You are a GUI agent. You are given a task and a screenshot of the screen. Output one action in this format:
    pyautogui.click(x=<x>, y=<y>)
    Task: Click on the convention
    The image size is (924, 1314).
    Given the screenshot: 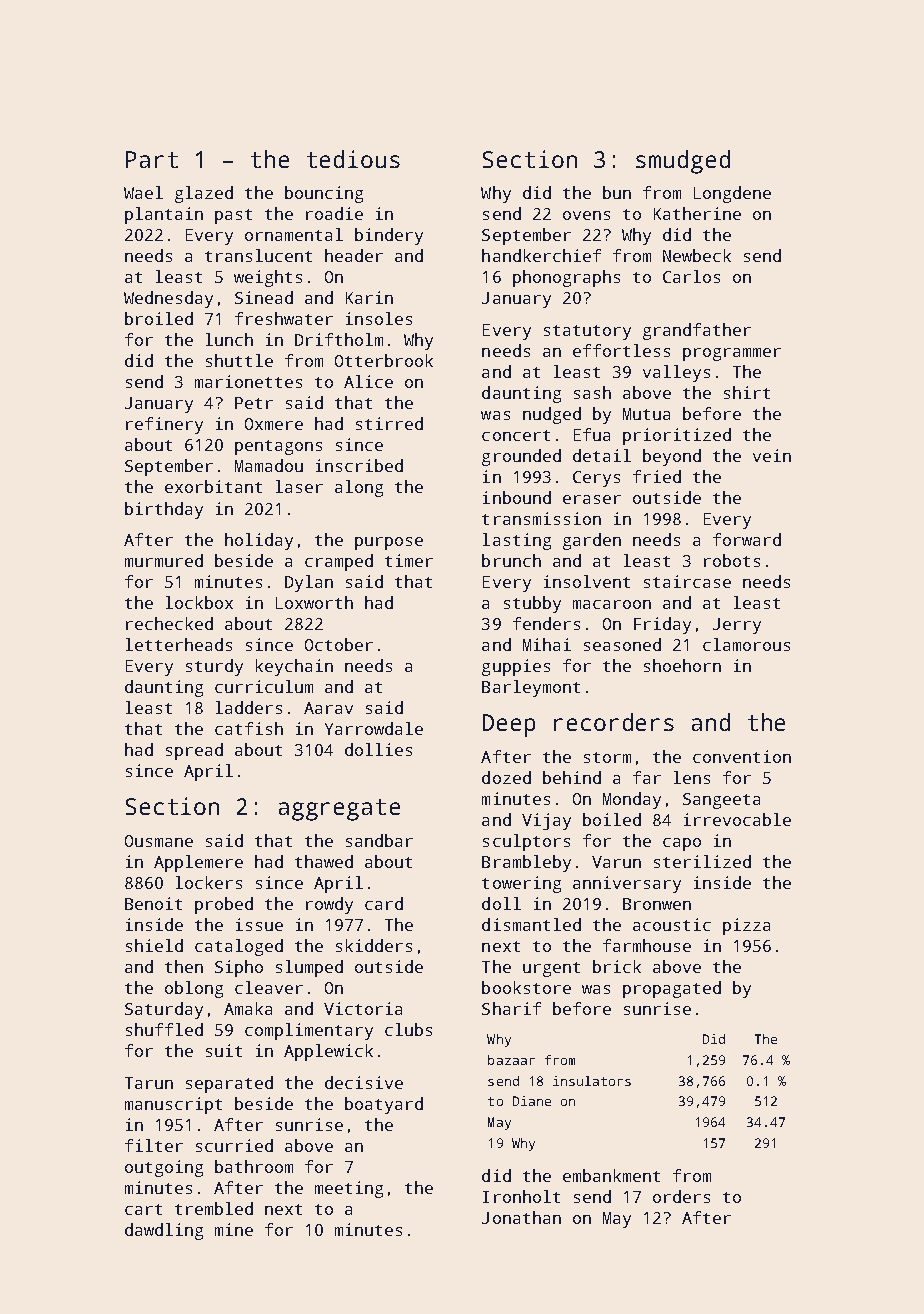 What is the action you would take?
    pyautogui.click(x=742, y=756)
